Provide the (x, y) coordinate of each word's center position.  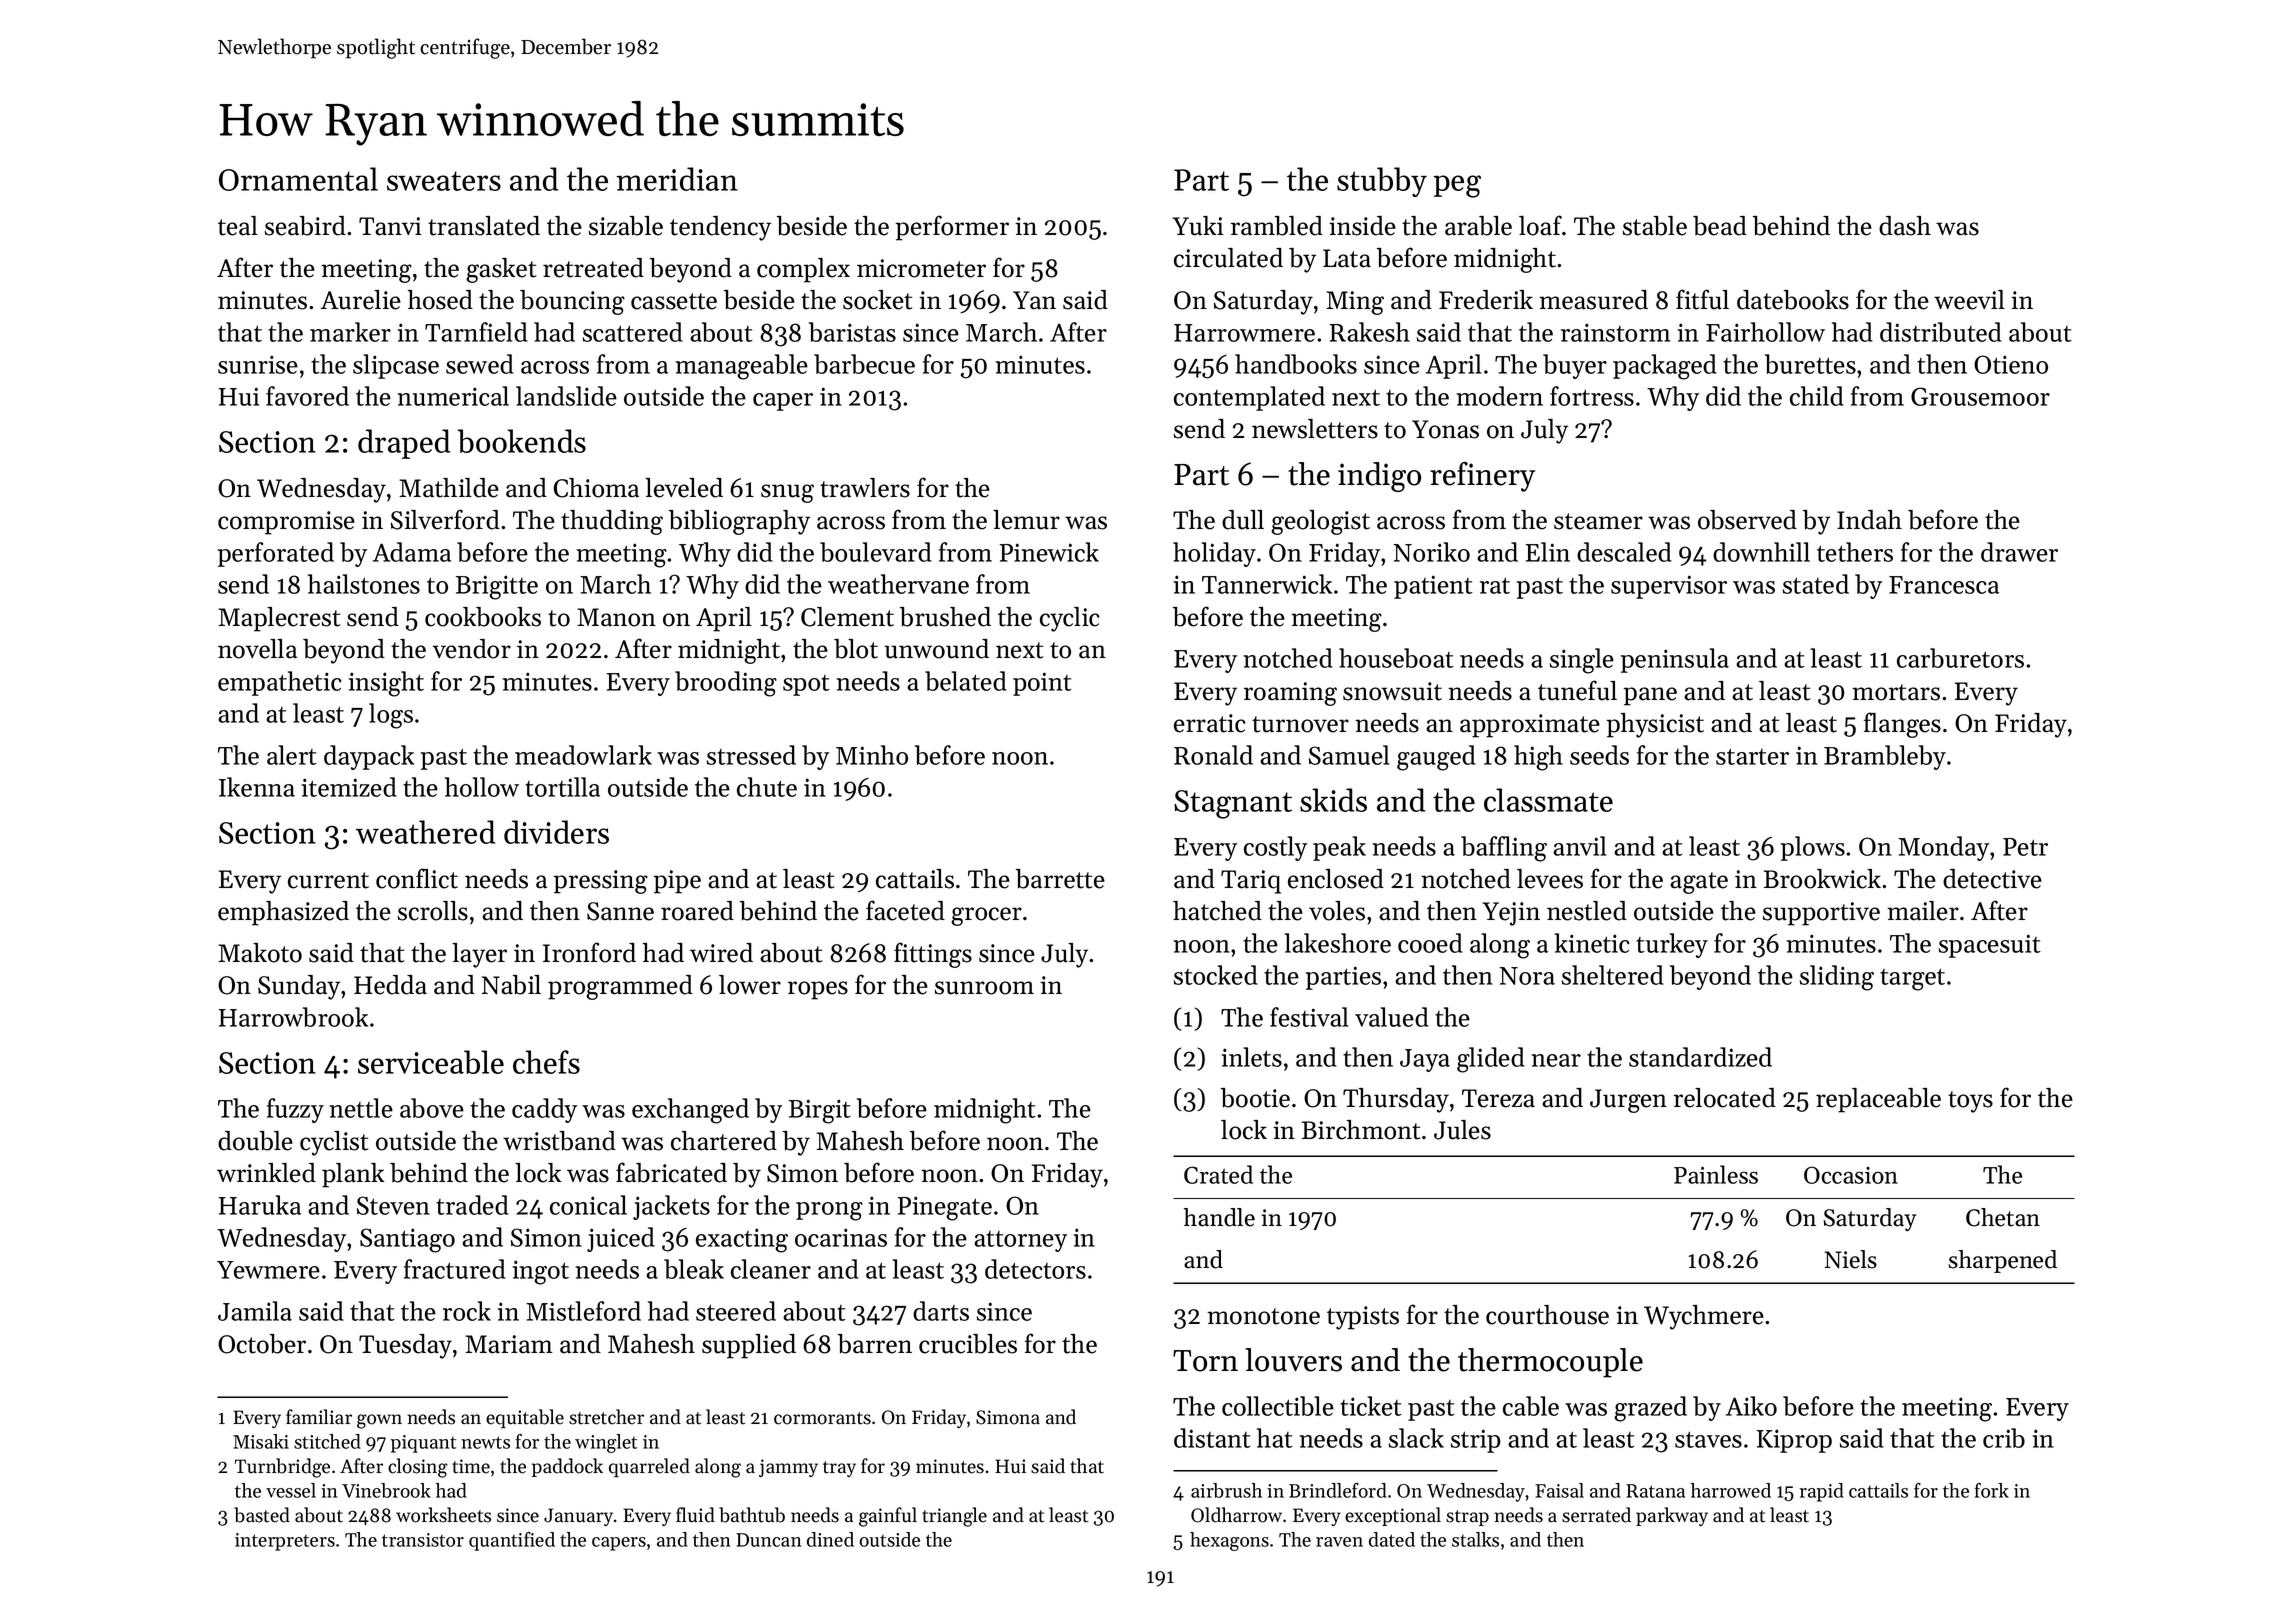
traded (472, 1205)
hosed (440, 300)
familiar (319, 1416)
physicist (1655, 725)
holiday (1214, 554)
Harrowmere (1244, 333)
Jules (1462, 1130)
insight (386, 684)
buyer (1575, 366)
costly (1275, 848)
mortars (1896, 692)
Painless (1716, 1174)
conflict (417, 878)
